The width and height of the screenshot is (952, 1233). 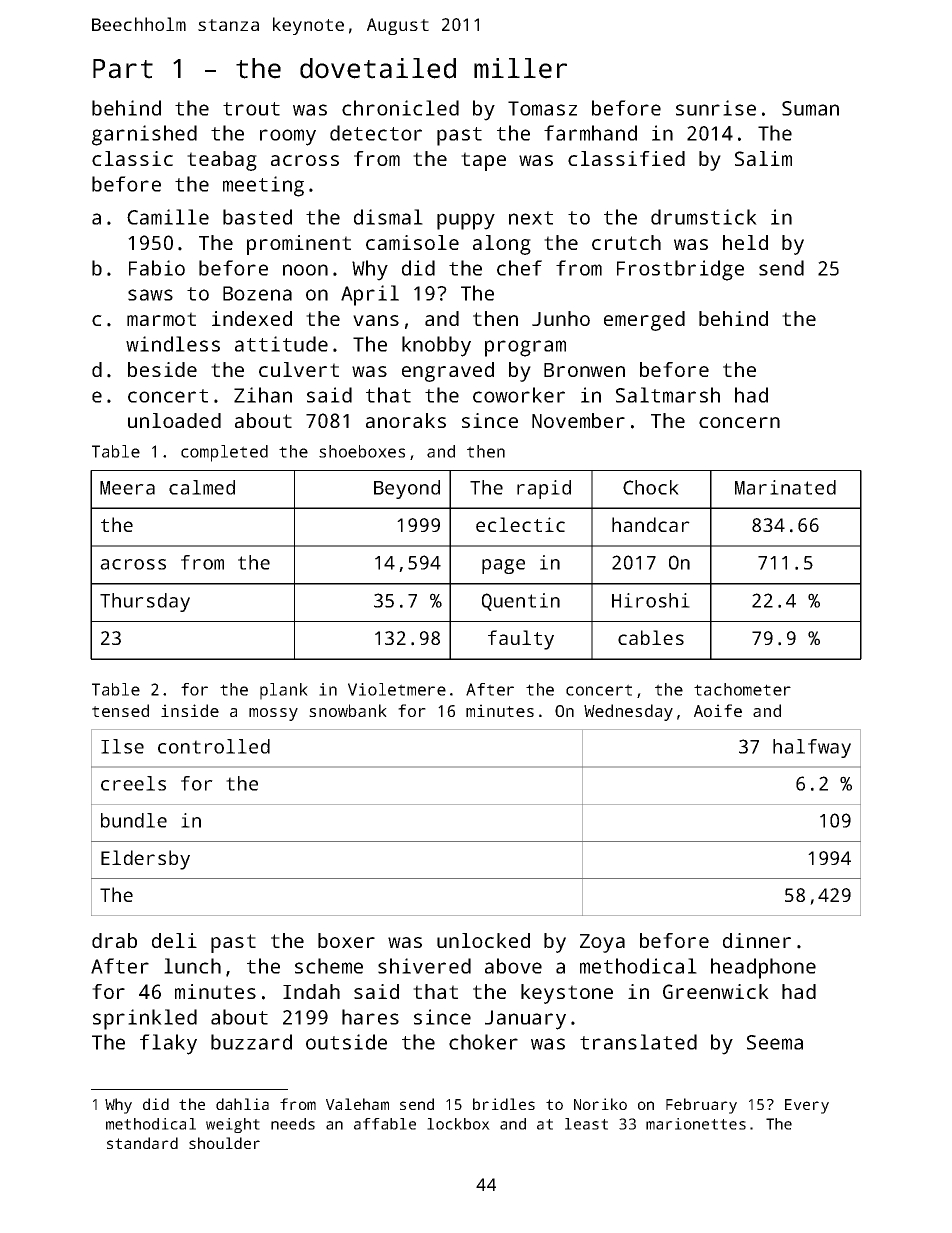 I want to click on garnished, so click(x=144, y=135).
